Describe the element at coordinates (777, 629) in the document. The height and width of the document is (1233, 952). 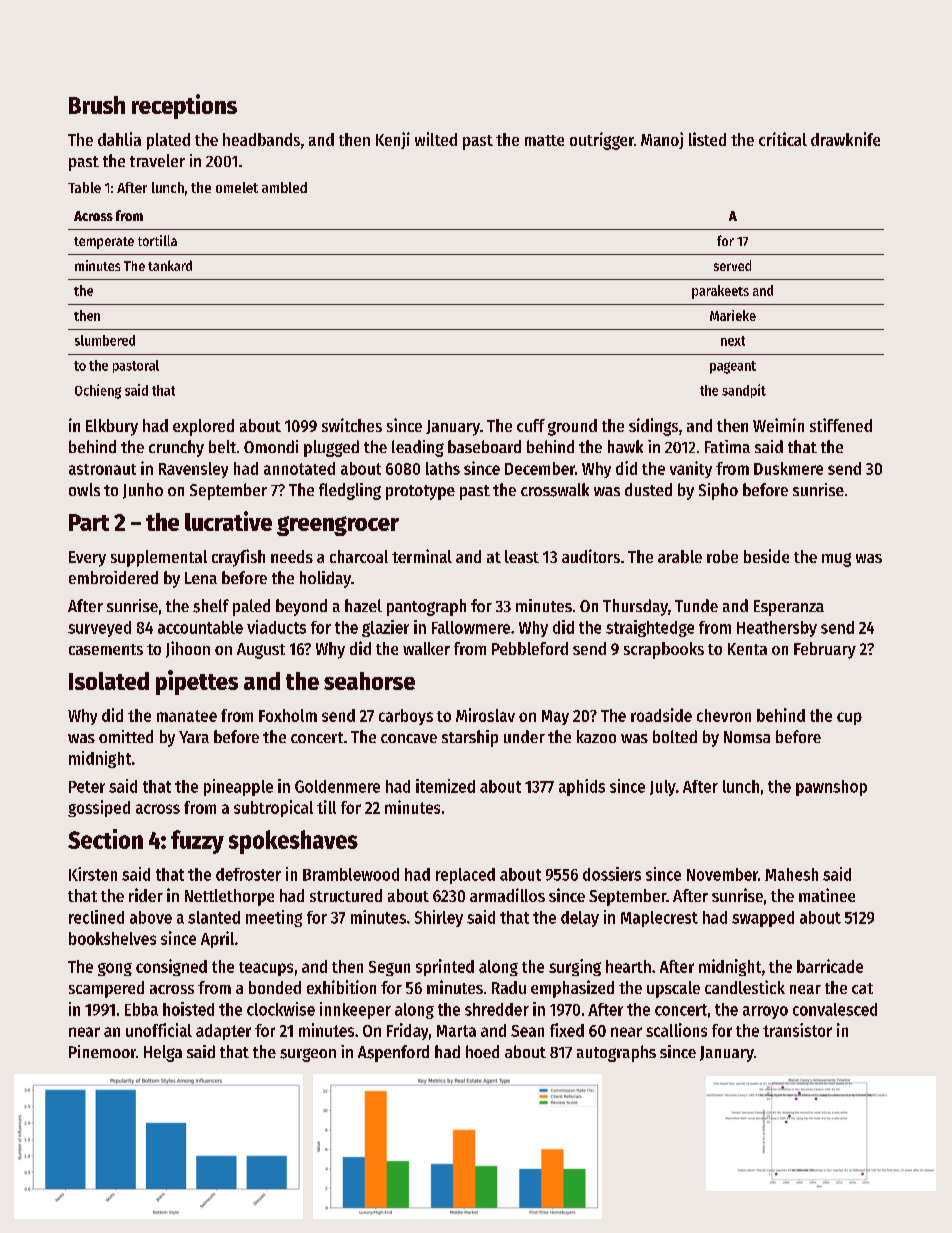
I see `Heathersby` at that location.
